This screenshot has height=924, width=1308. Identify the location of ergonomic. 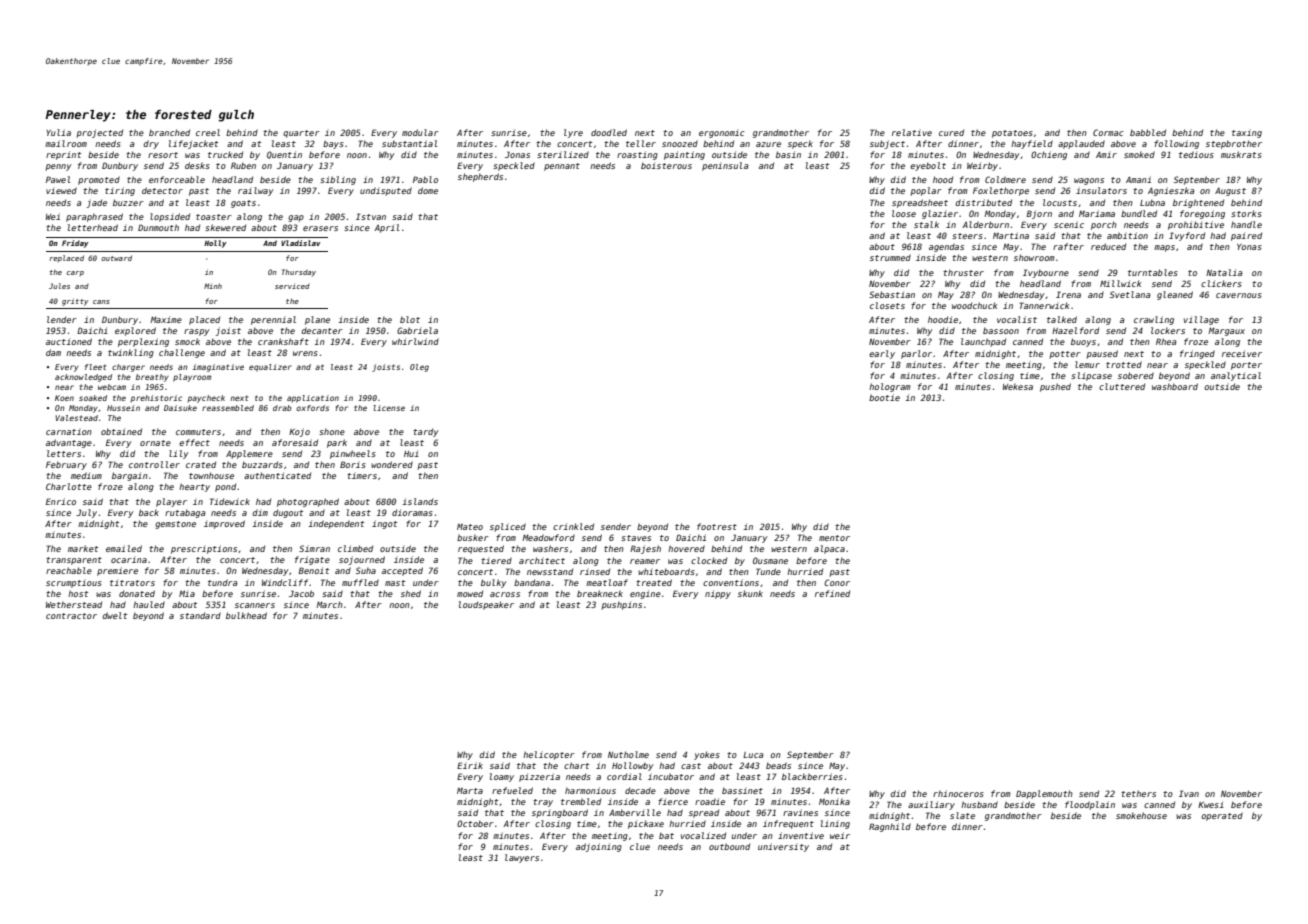
(721, 133).
